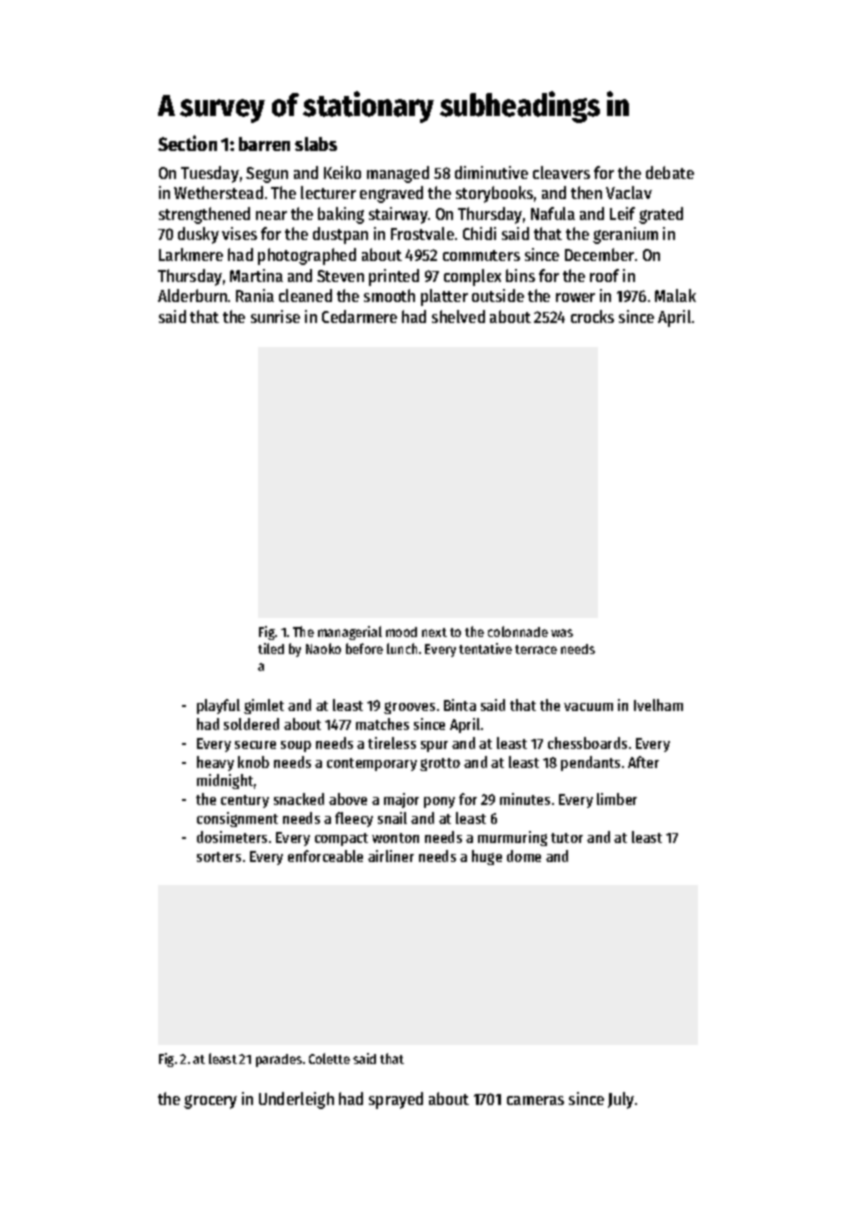 This screenshot has height=1215, width=856. What do you see at coordinates (525, 799) in the screenshot?
I see `minutes` at bounding box center [525, 799].
